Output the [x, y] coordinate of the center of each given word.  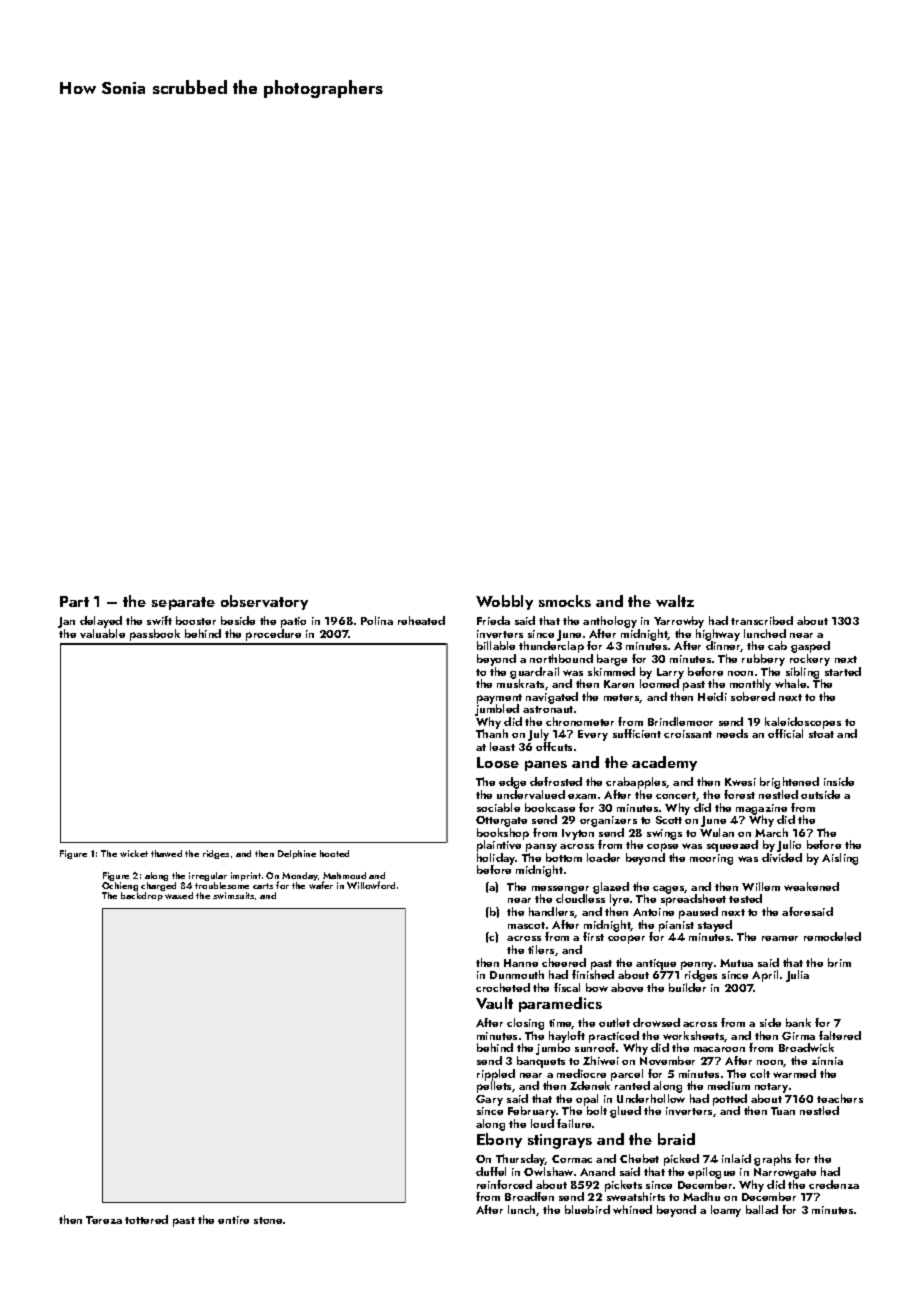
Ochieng [120, 886]
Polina [377, 620]
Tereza [104, 1220]
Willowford [371, 885]
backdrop [142, 896]
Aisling [840, 859]
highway [718, 635]
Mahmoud [344, 875]
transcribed [762, 620]
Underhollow [651, 1098]
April [765, 976]
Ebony [499, 1140]
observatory [264, 602]
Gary [489, 1100]
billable [496, 645]
